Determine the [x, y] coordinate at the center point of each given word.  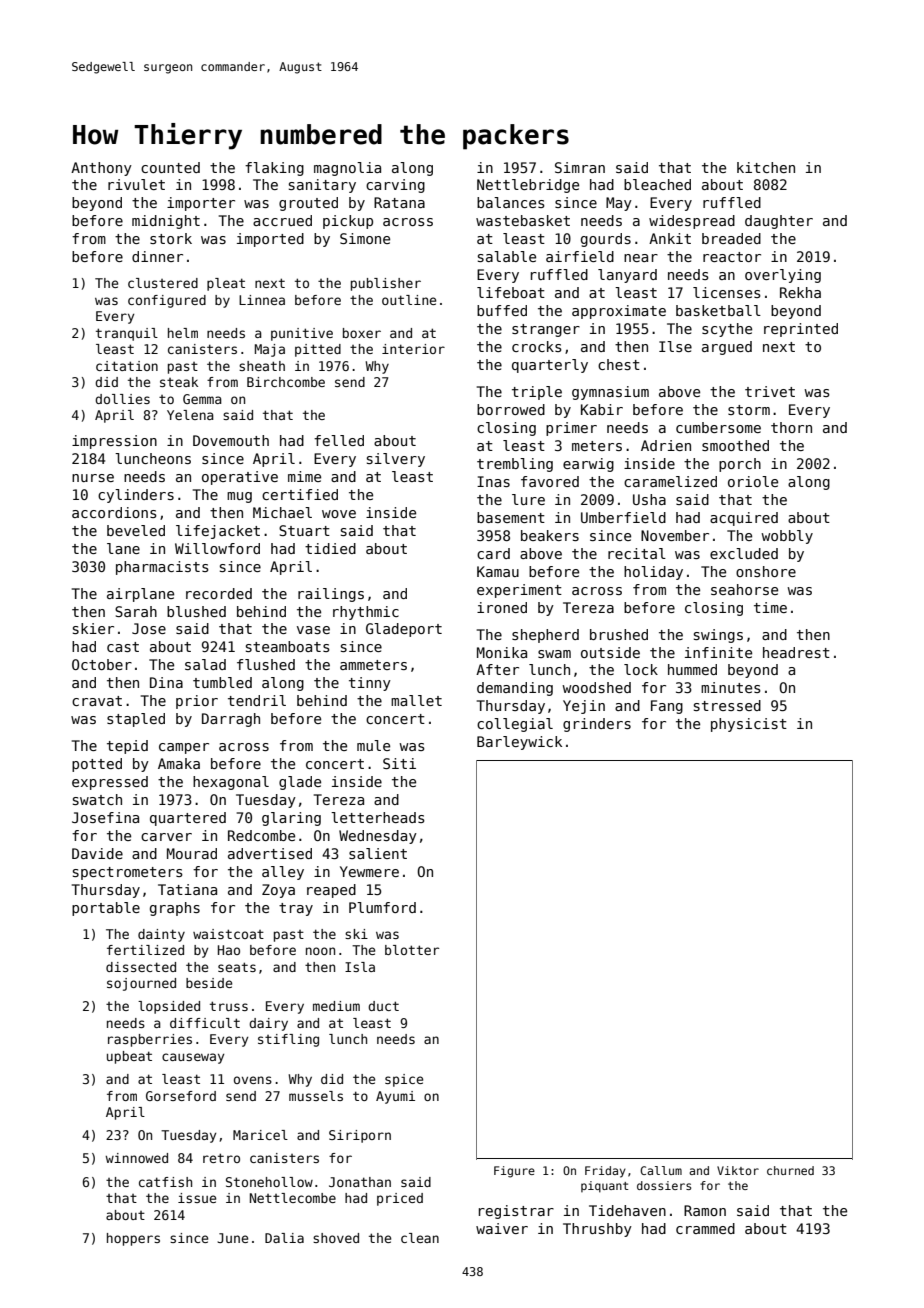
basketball [718, 310]
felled [339, 440]
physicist [749, 725]
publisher [386, 284]
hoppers [133, 1239]
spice [404, 1080]
